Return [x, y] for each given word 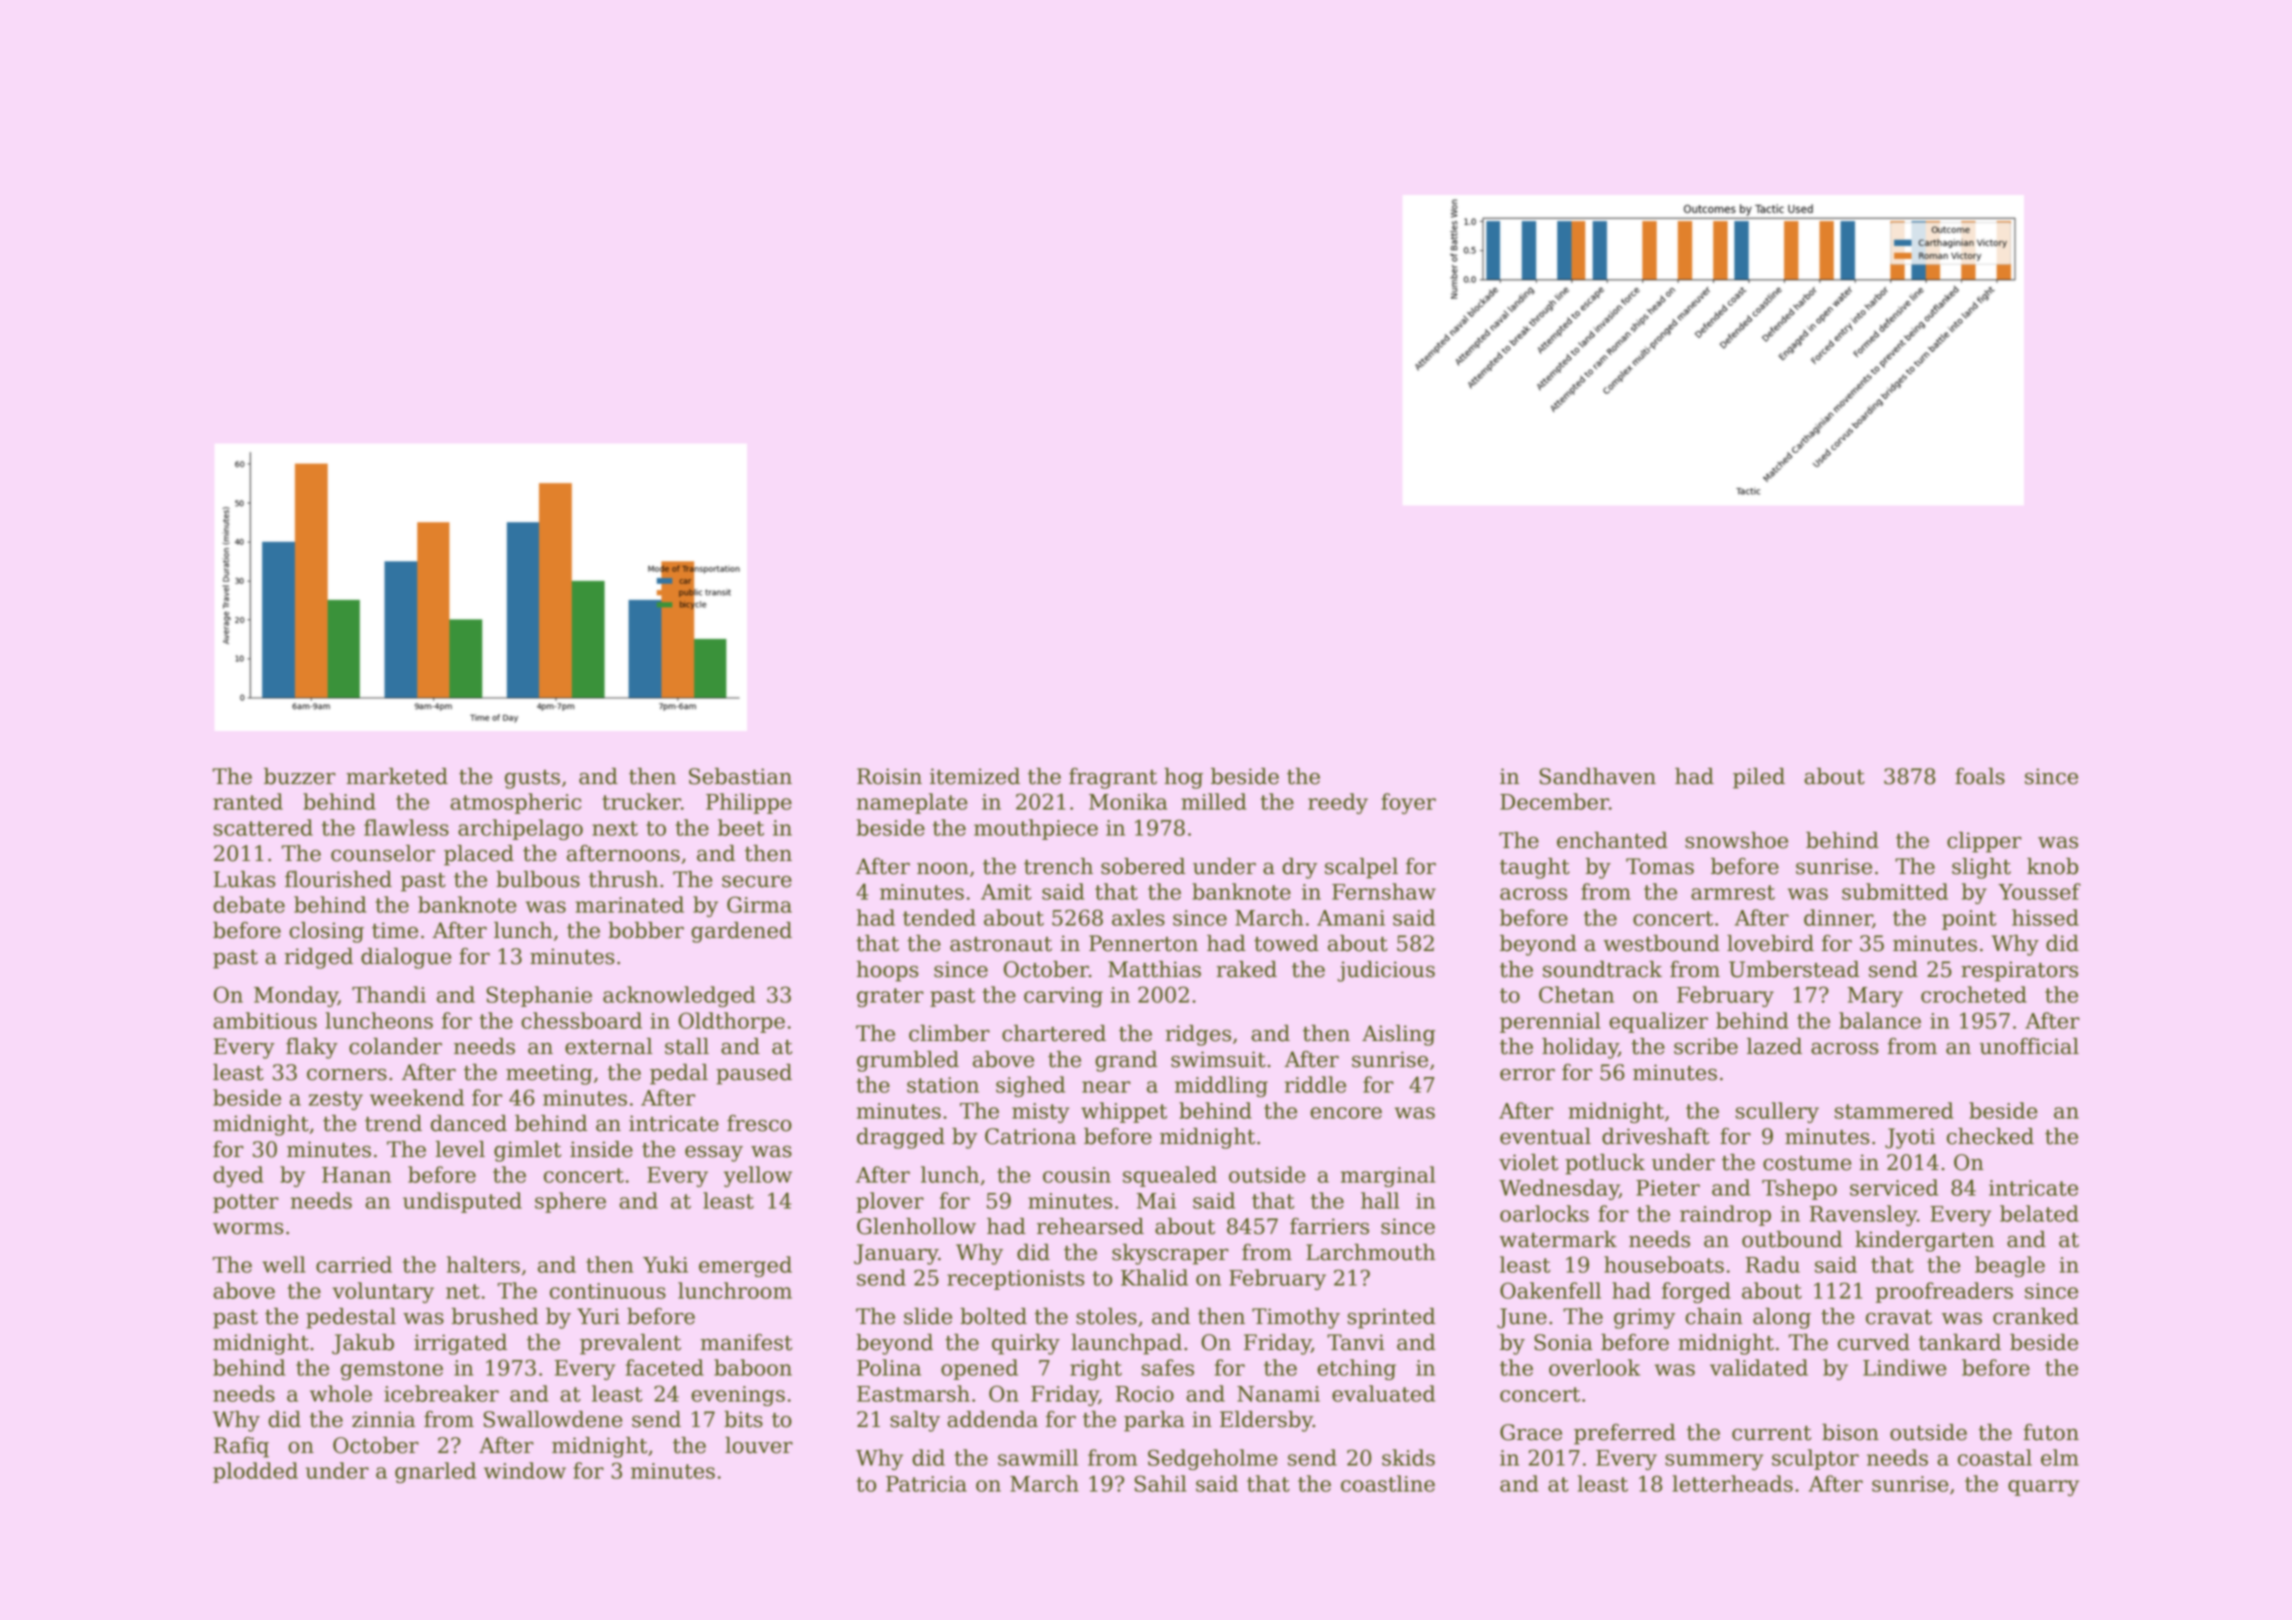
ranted [248, 801]
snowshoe [1736, 840]
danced [469, 1123]
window [525, 1470]
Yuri [598, 1316]
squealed [1170, 1176]
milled [1213, 801]
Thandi [389, 994]
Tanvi [1356, 1342]
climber [949, 1033]
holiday [1580, 1048]
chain [1714, 1316]
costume [1807, 1163]
